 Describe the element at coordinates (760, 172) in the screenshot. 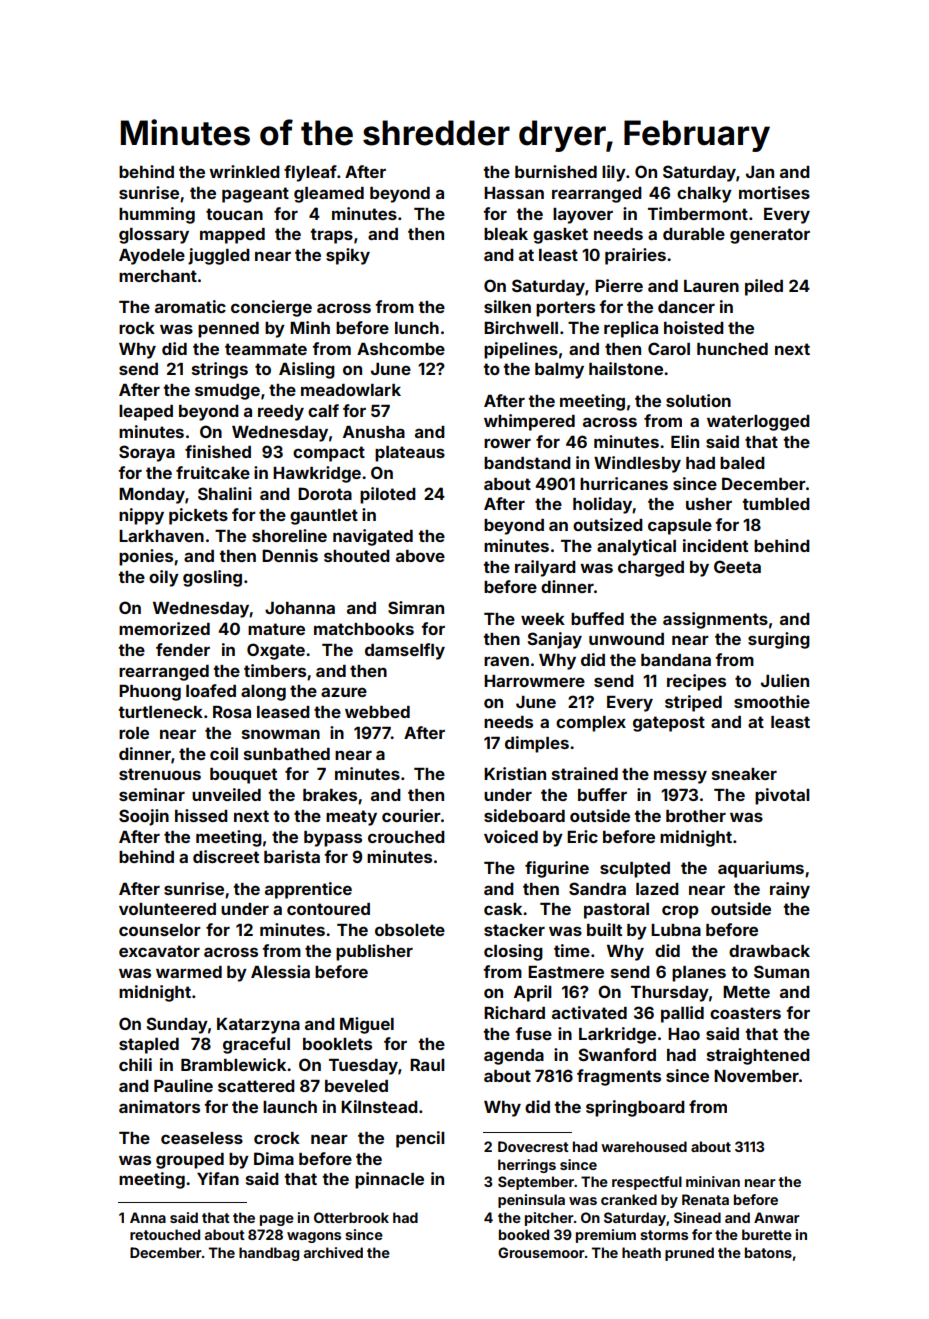

I see `Jan` at that location.
